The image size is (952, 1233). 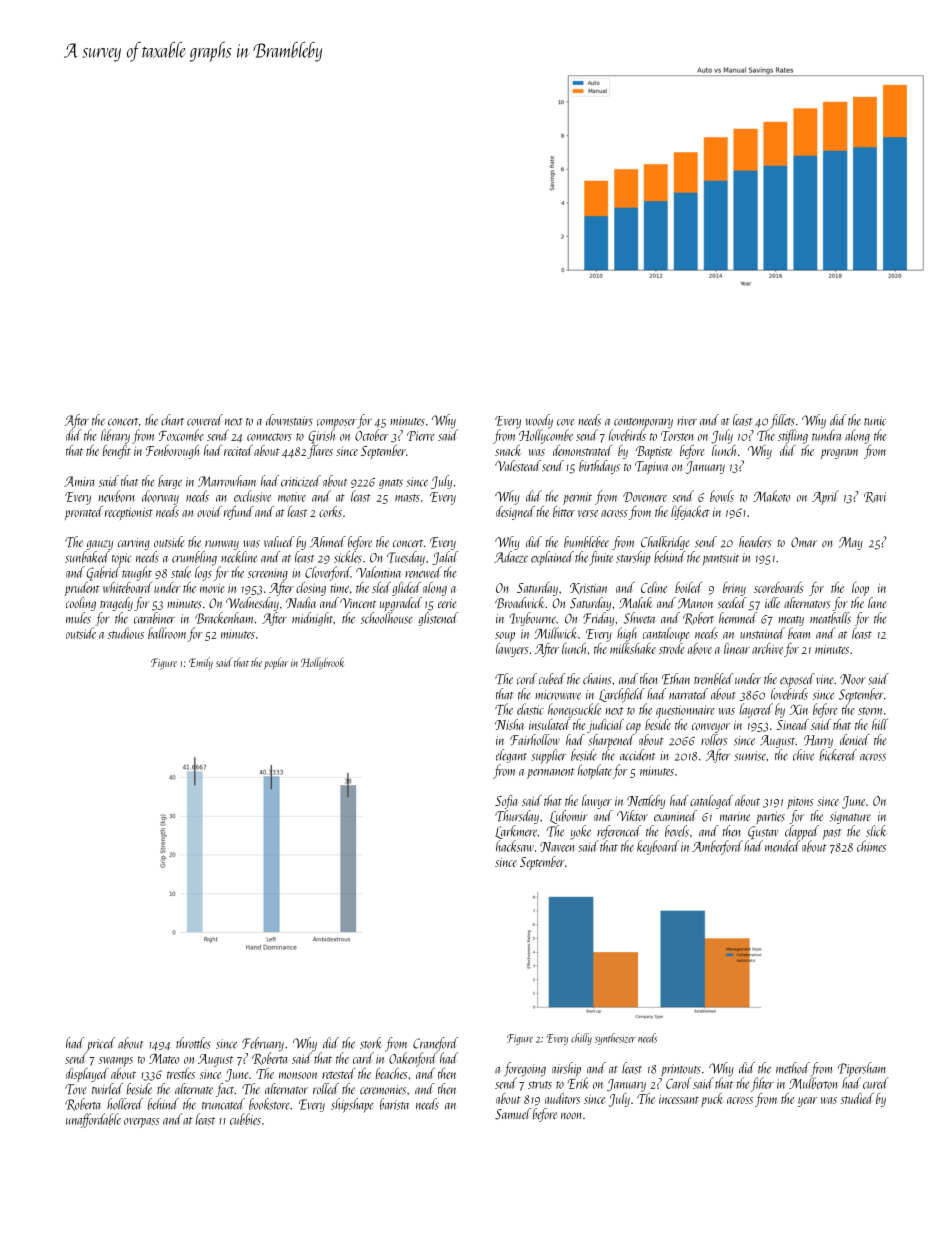 What do you see at coordinates (539, 421) in the image?
I see `woody` at bounding box center [539, 421].
